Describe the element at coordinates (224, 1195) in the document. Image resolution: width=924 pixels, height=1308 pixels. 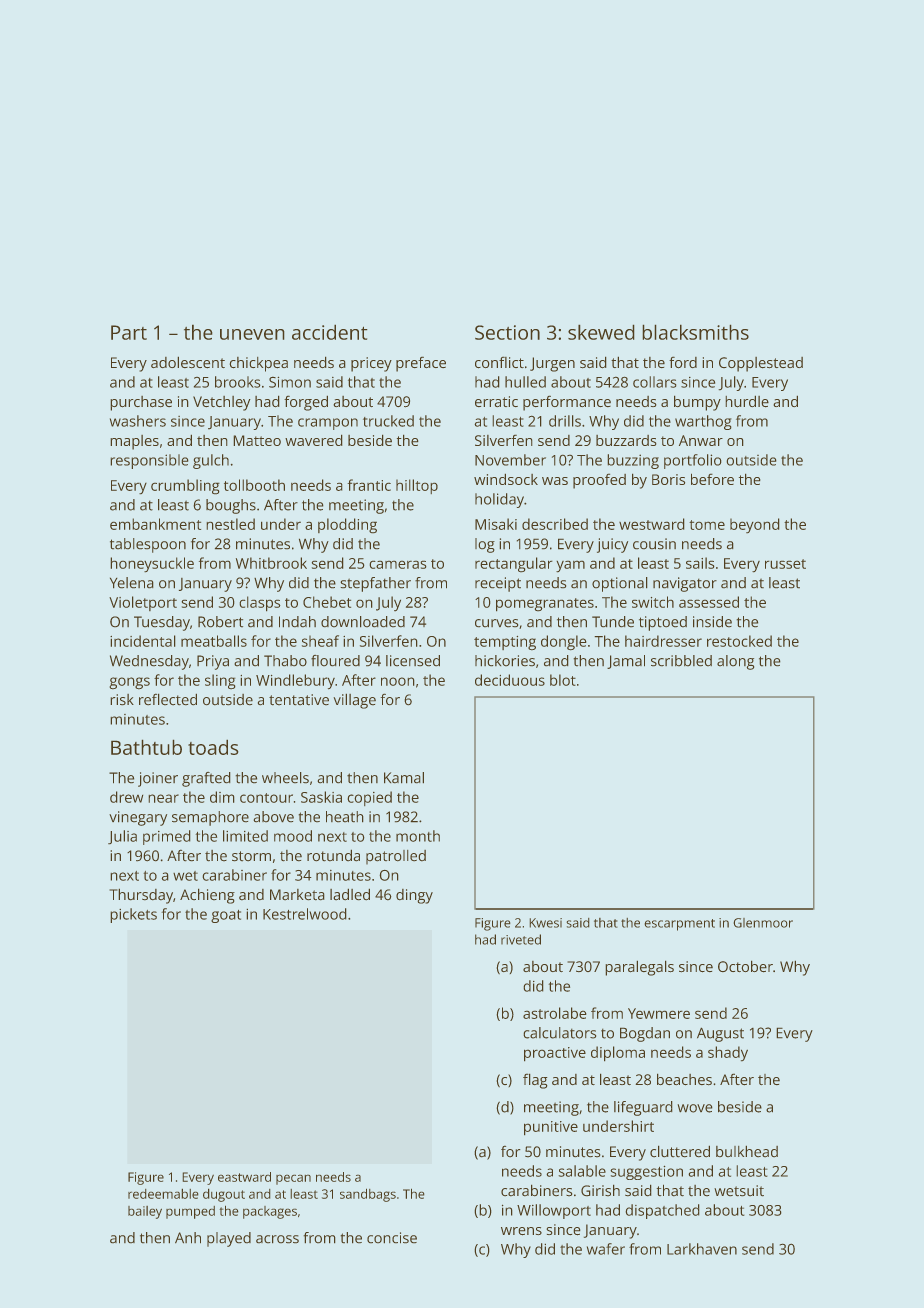
I see `dugout` at that location.
